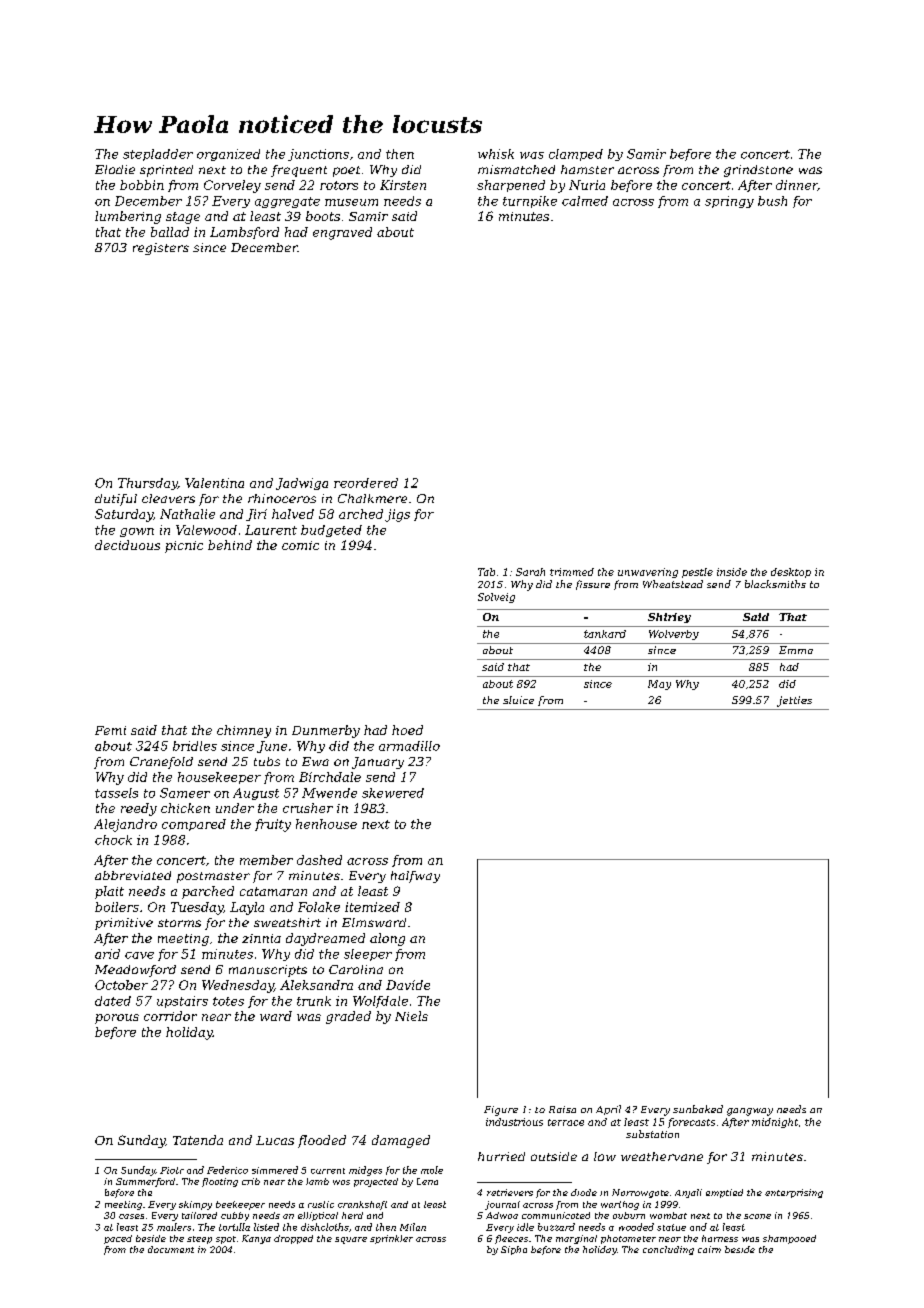 The image size is (924, 1308). I want to click on calmed, so click(585, 201).
